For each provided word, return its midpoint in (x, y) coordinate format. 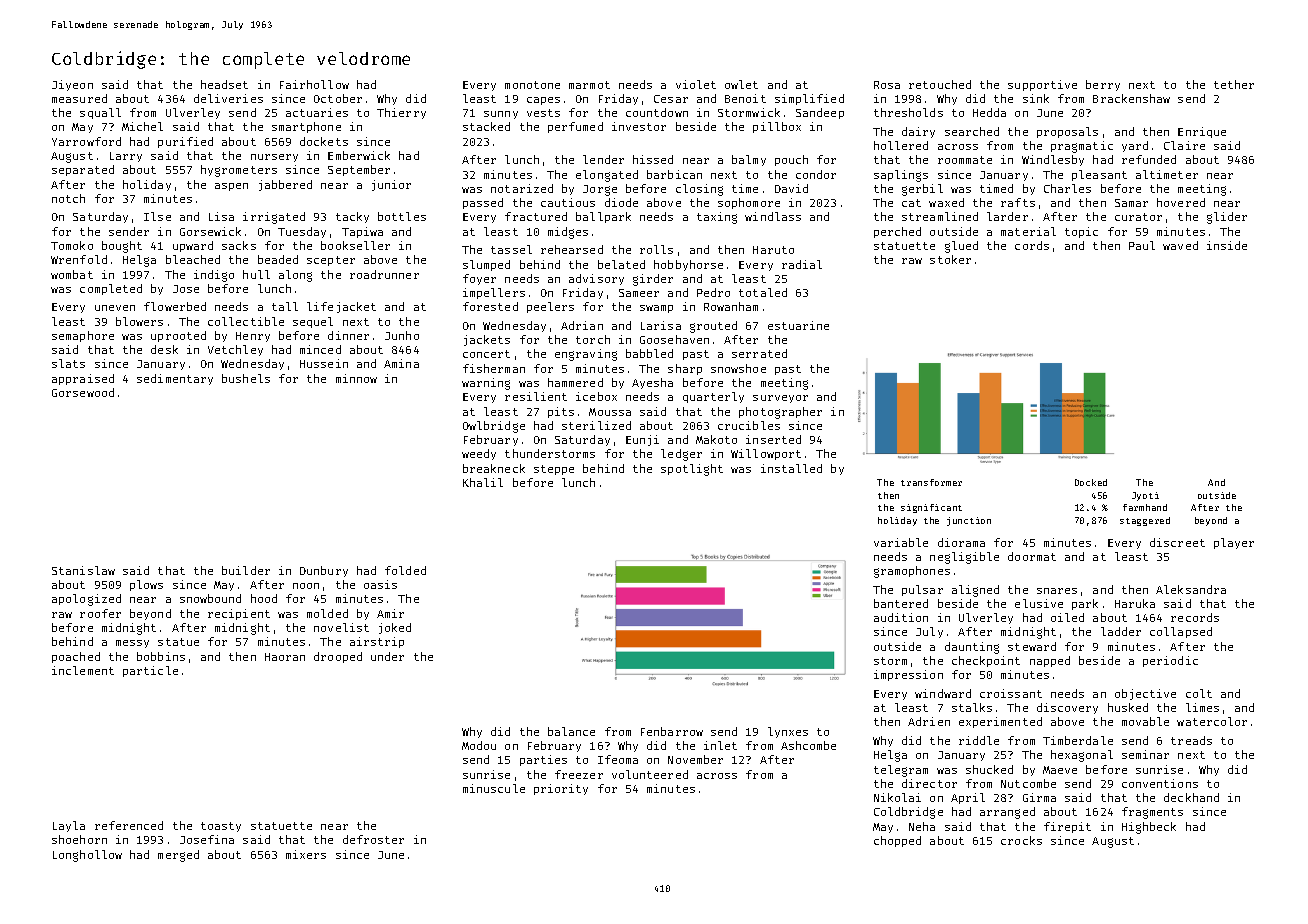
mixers (306, 854)
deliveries (228, 98)
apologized (86, 600)
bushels (246, 378)
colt (1199, 693)
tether (1234, 84)
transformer (931, 482)
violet (696, 84)
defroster (373, 839)
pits (561, 412)
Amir (390, 613)
